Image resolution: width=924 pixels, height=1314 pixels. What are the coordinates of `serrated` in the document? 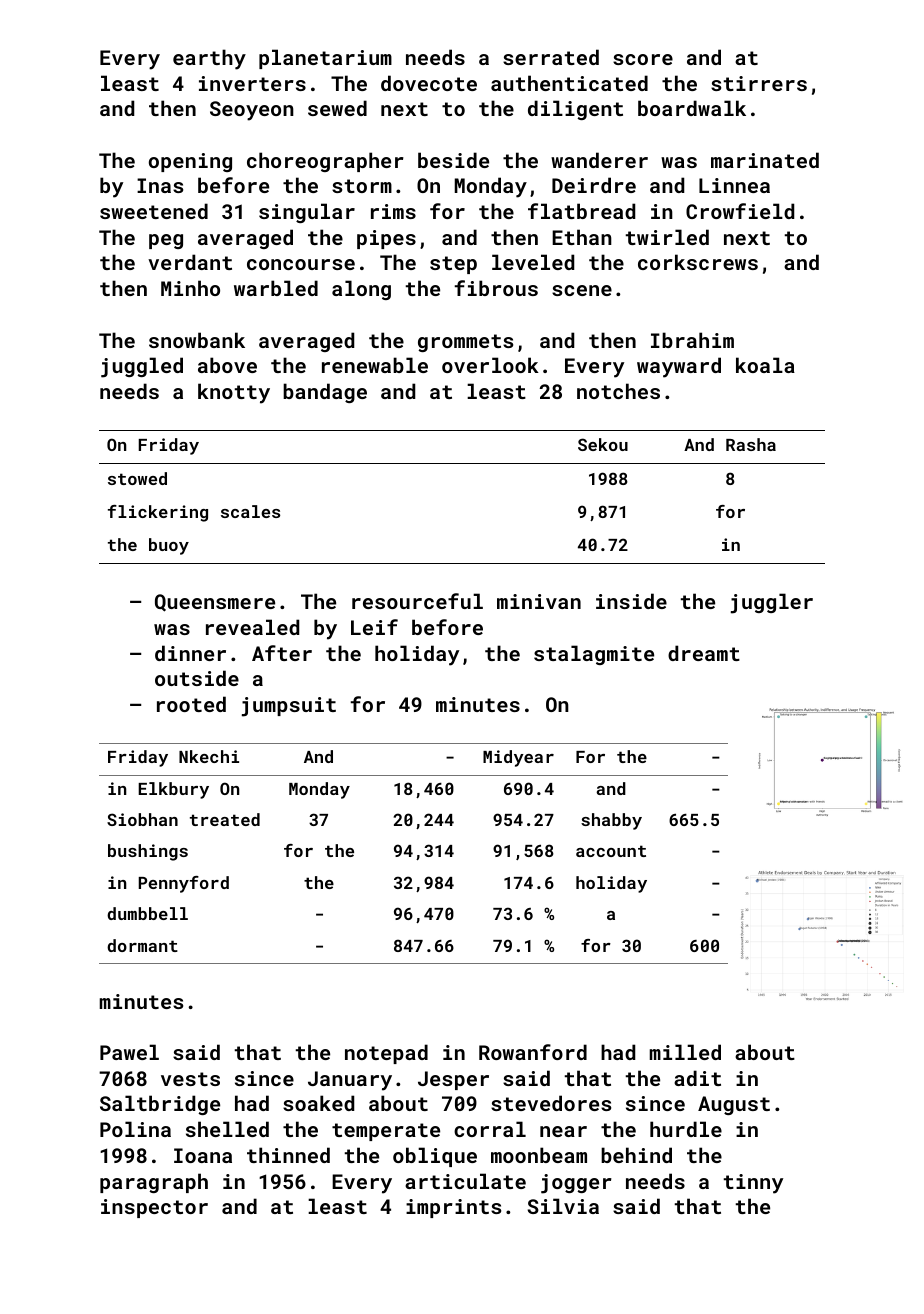 It's located at (551, 57).
